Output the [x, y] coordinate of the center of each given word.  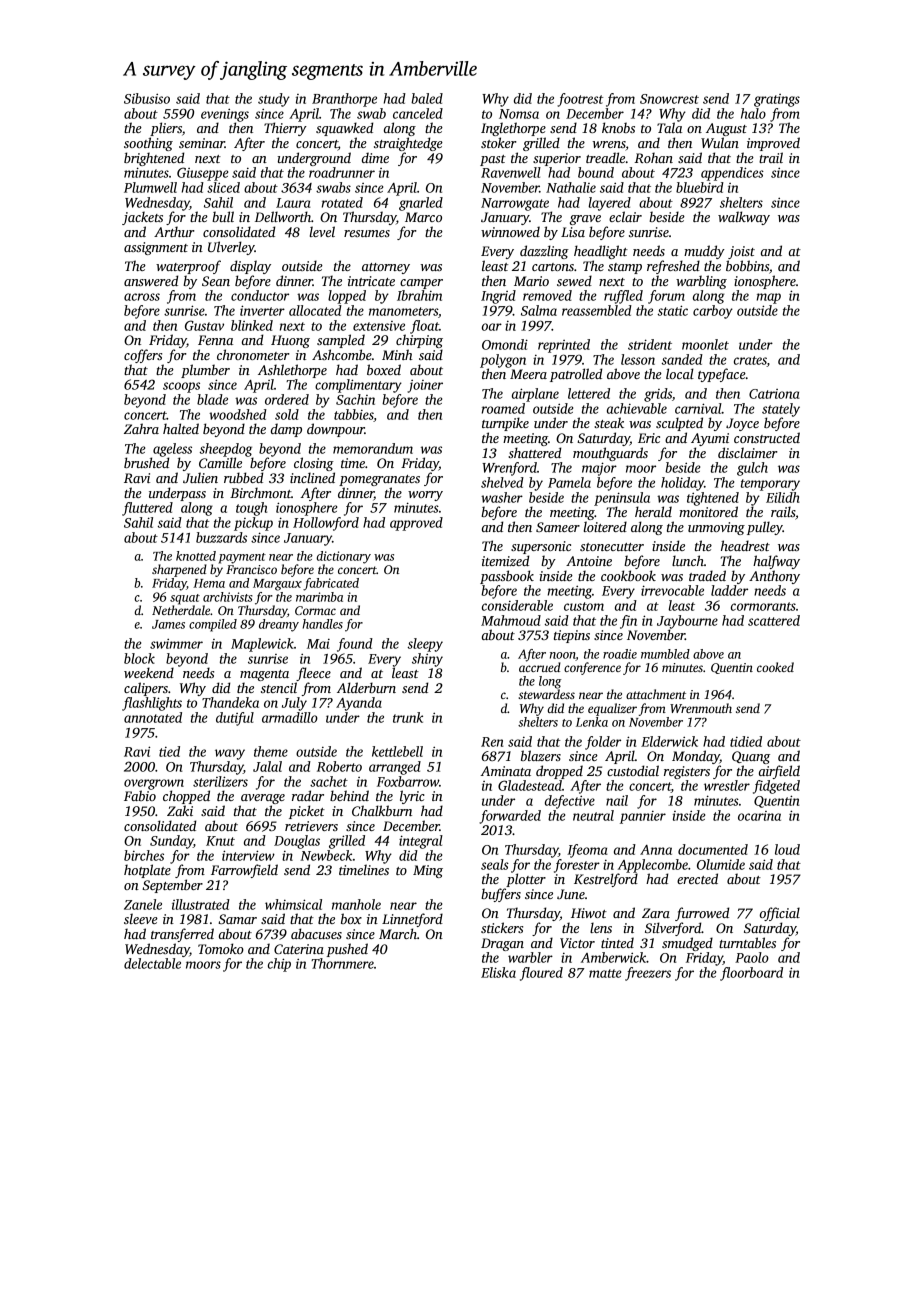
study [274, 100]
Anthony [774, 577]
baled [427, 98]
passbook [507, 577]
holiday [682, 484]
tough [251, 509]
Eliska [498, 972]
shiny [427, 660]
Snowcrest [669, 99]
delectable [152, 963]
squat [185, 599]
